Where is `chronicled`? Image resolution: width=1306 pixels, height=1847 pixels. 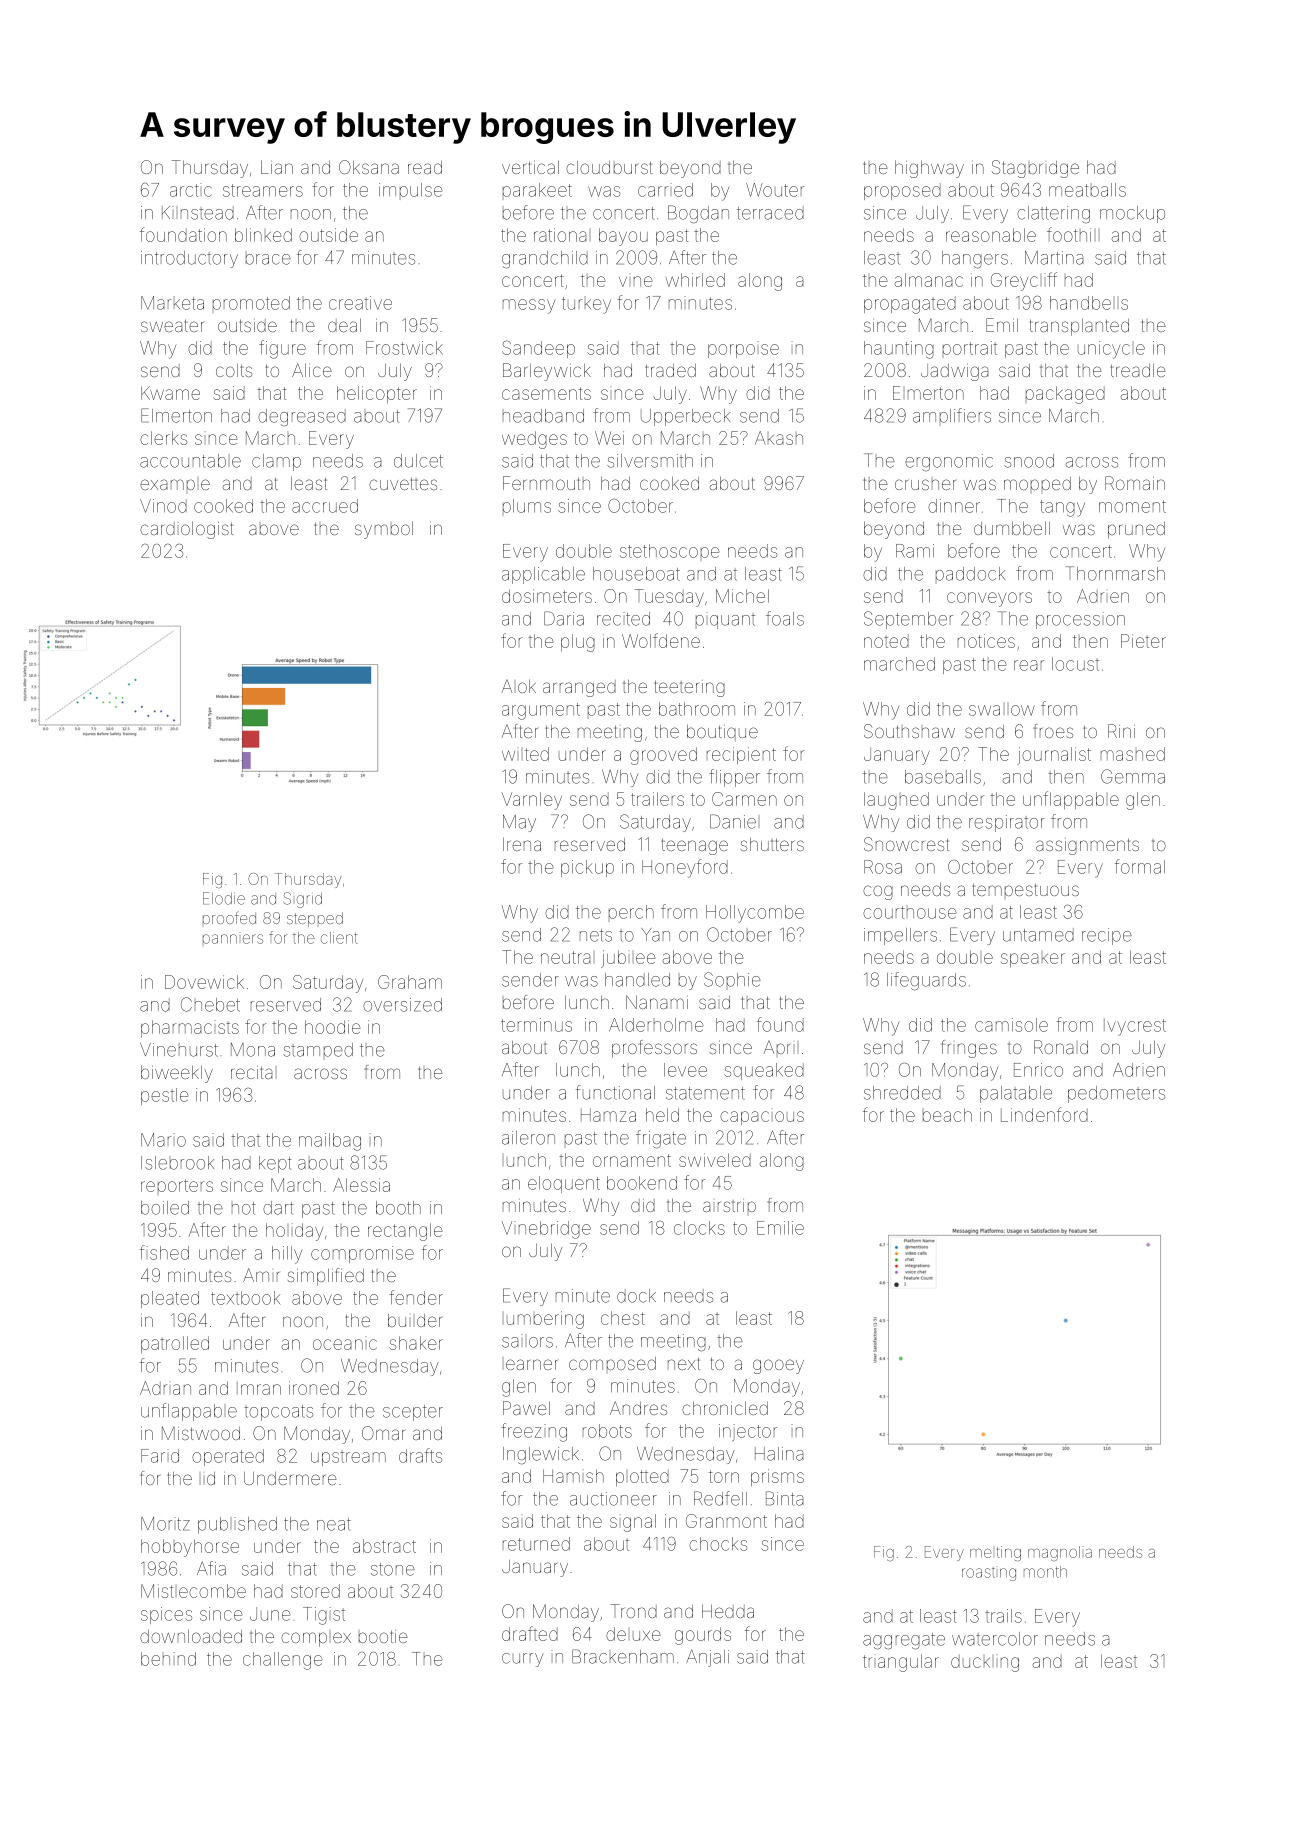
chronicled is located at coordinates (725, 1408).
